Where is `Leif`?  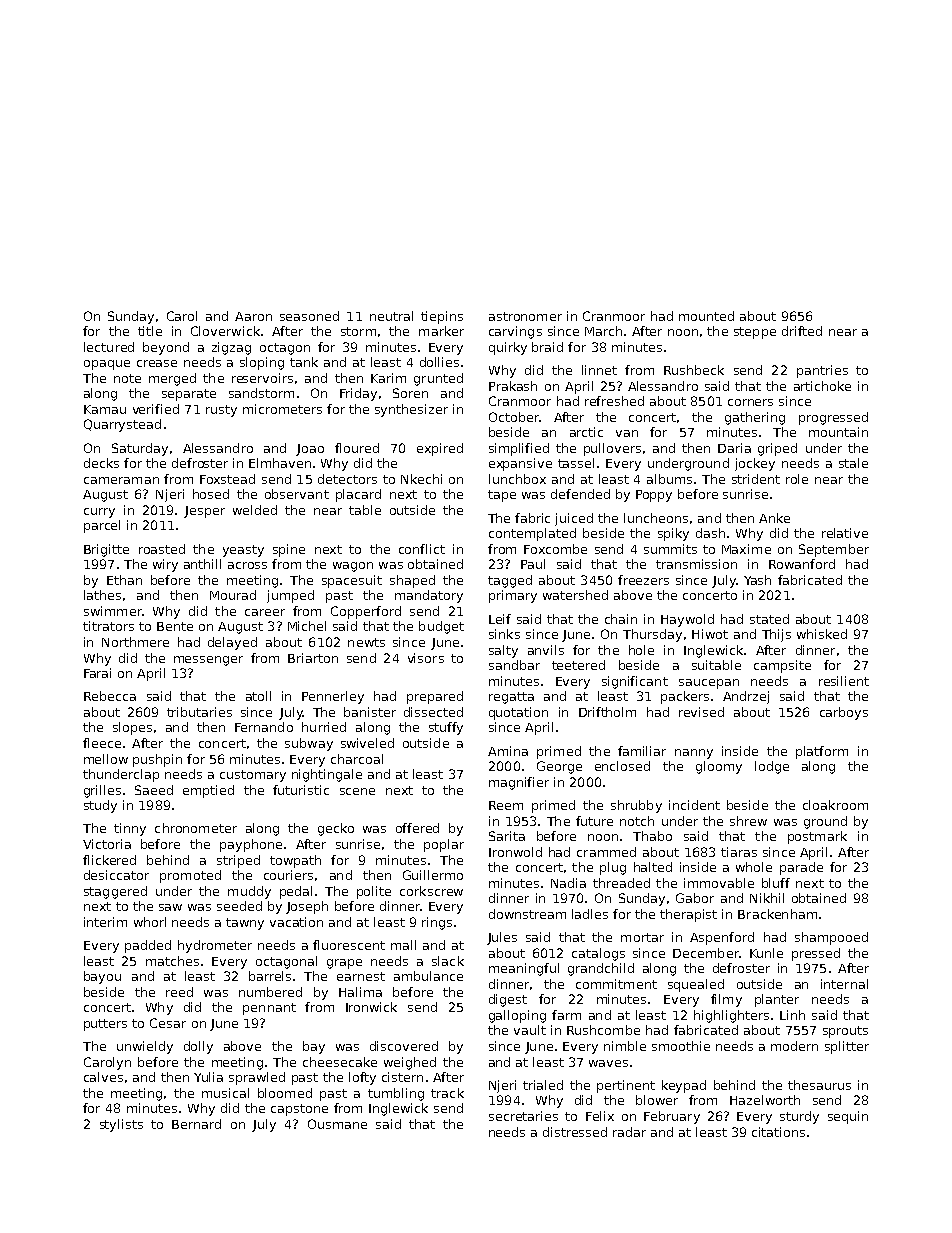 Leif is located at coordinates (500, 619).
